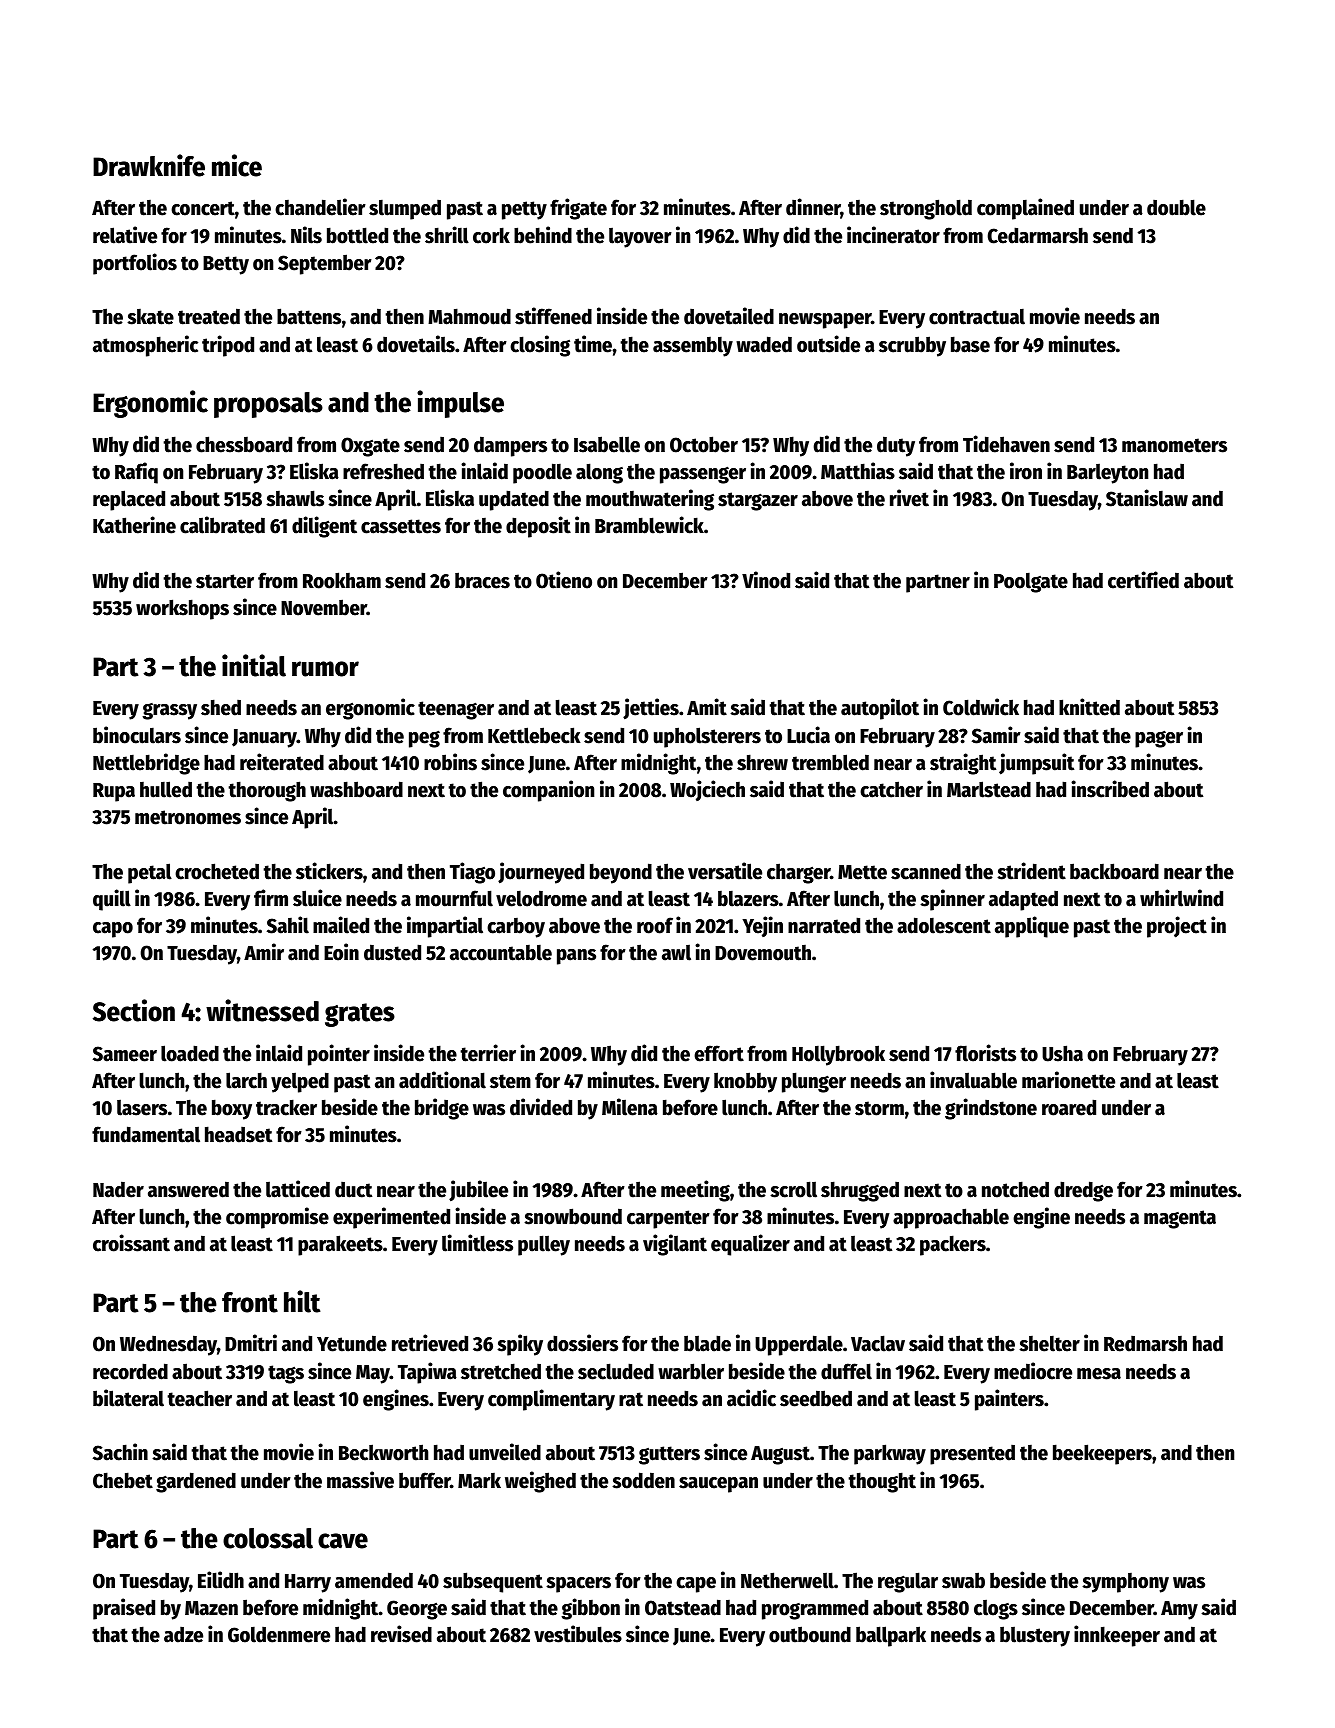 This image has width=1335, height=1728. Describe the element at coordinates (228, 346) in the image. I see `tripod` at that location.
